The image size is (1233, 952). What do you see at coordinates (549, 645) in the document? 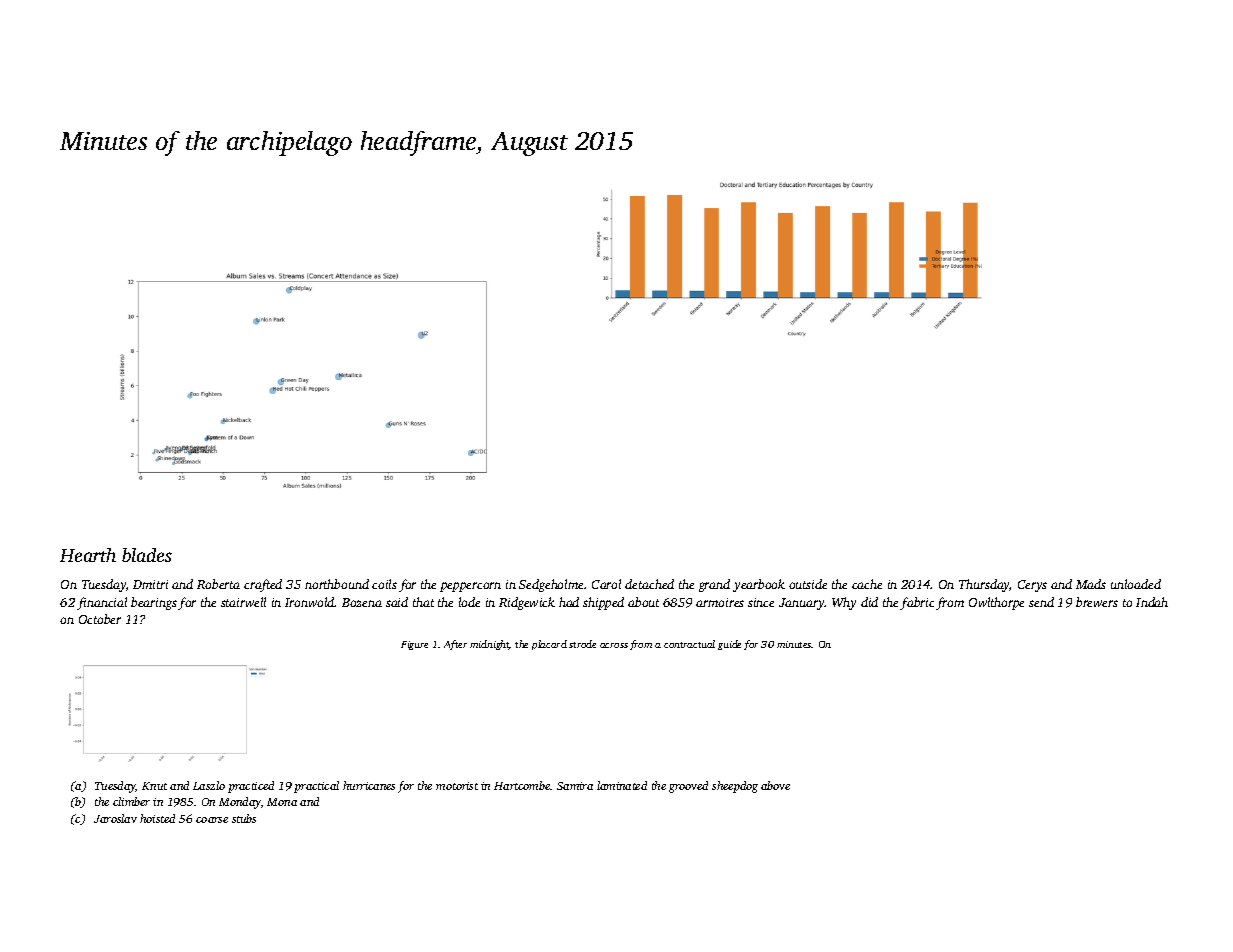
I see `placard` at bounding box center [549, 645].
